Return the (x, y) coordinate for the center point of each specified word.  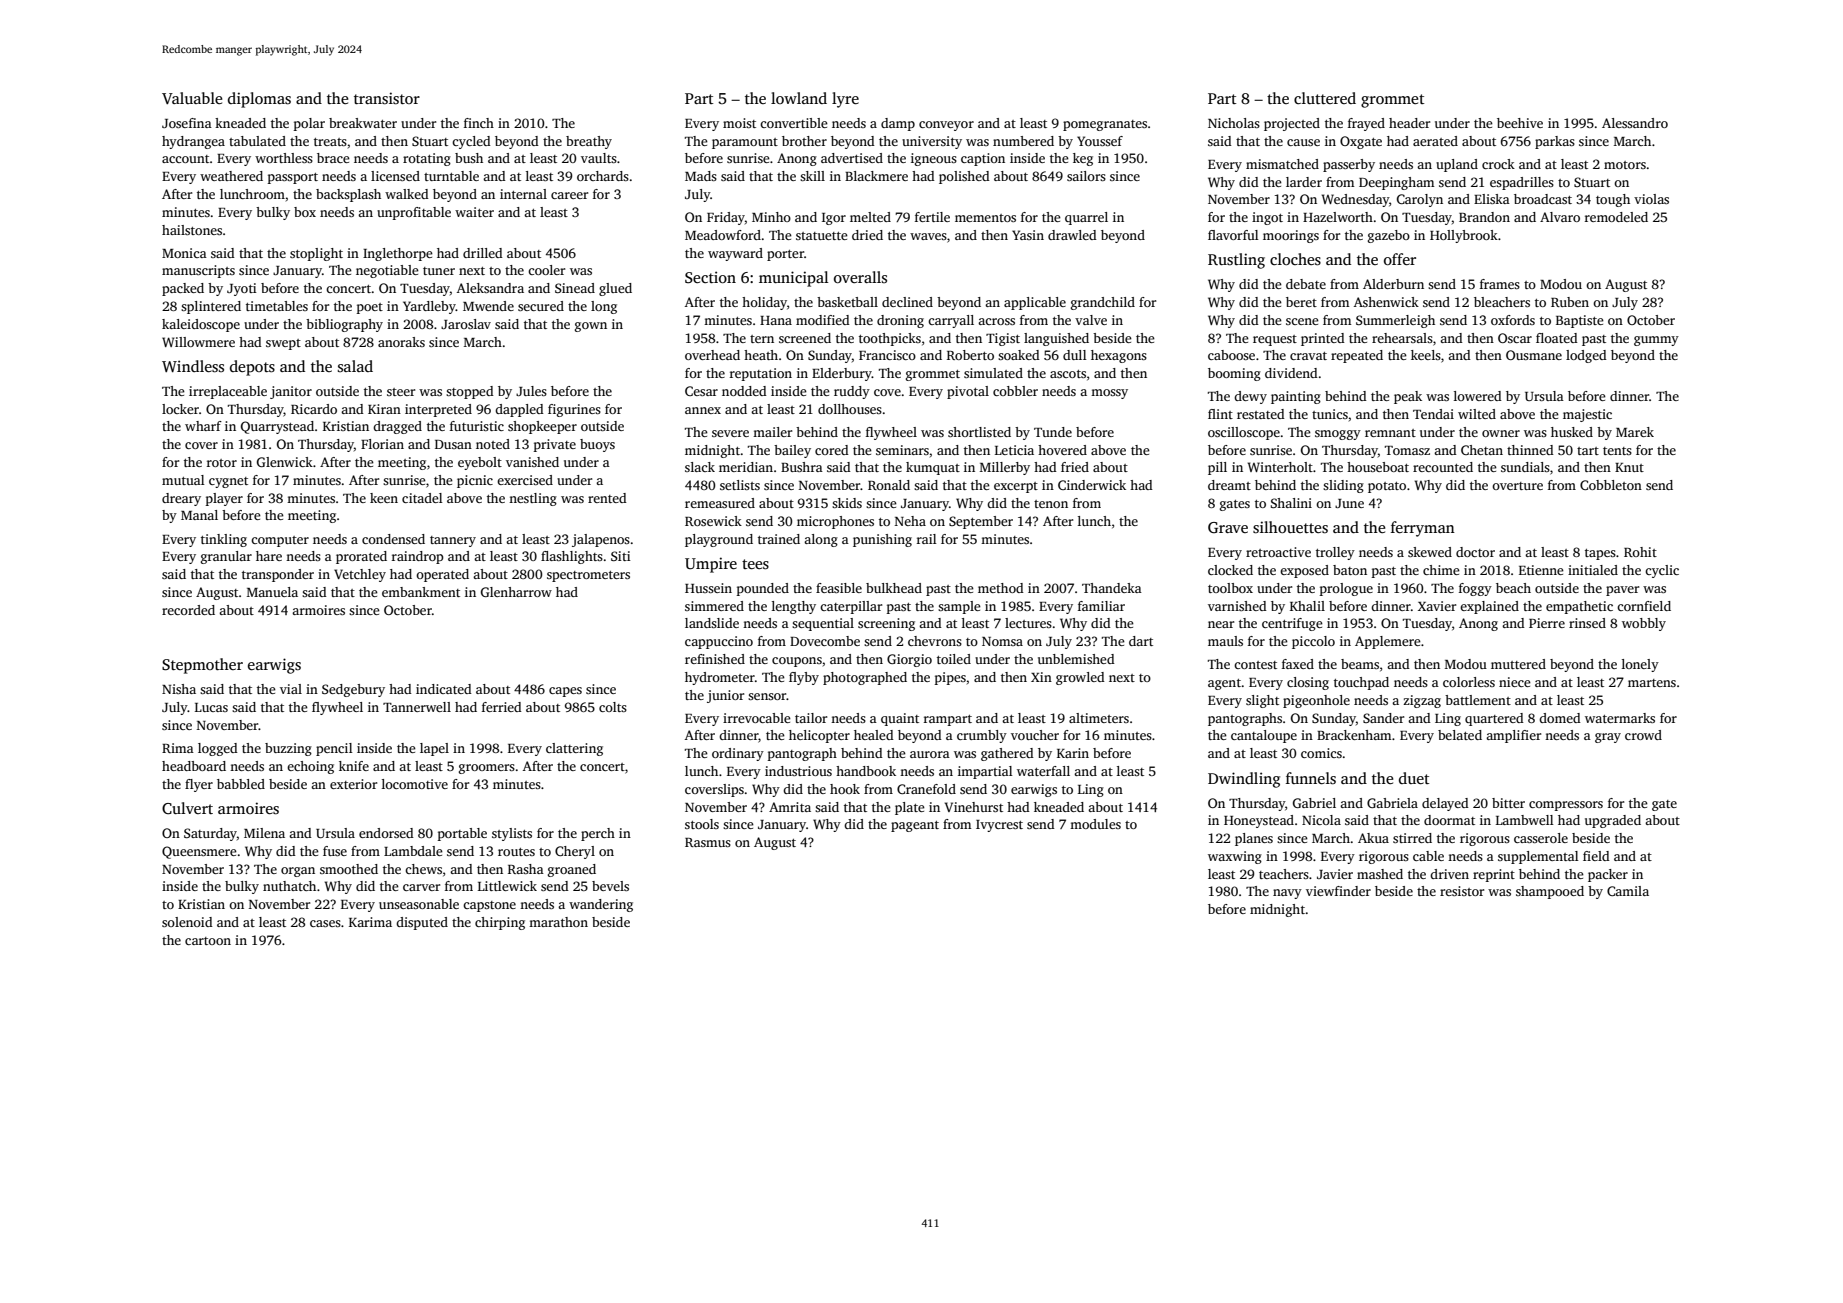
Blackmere (876, 176)
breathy (589, 142)
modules (1095, 824)
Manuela (272, 592)
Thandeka (1112, 588)
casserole (1541, 838)
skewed (1430, 552)
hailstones (192, 230)
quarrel (1086, 218)
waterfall (1043, 771)
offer (1400, 259)
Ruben (1570, 302)
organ (298, 872)
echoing (310, 767)
